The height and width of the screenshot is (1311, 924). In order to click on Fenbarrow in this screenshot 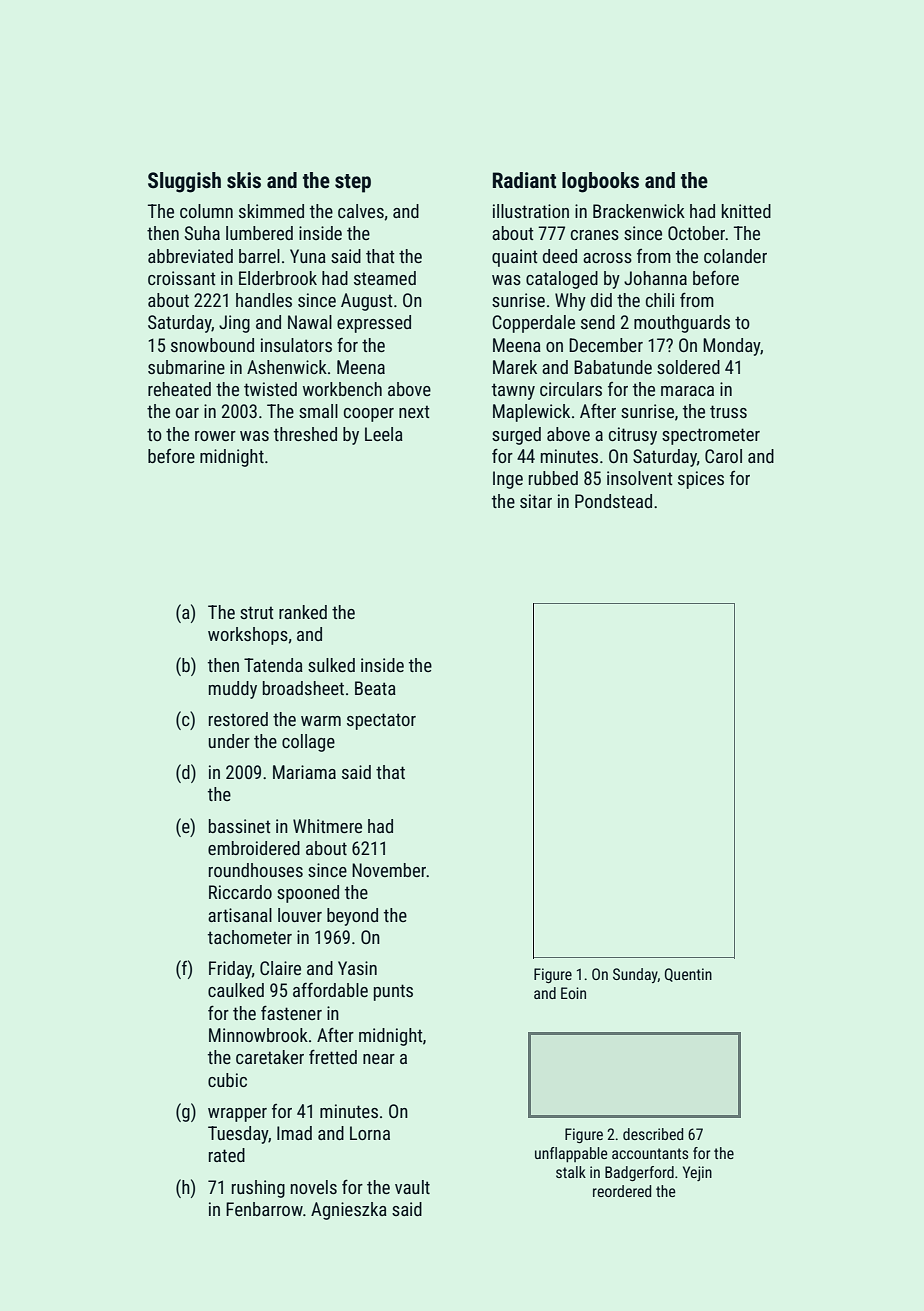, I will do `click(264, 1209)`.
